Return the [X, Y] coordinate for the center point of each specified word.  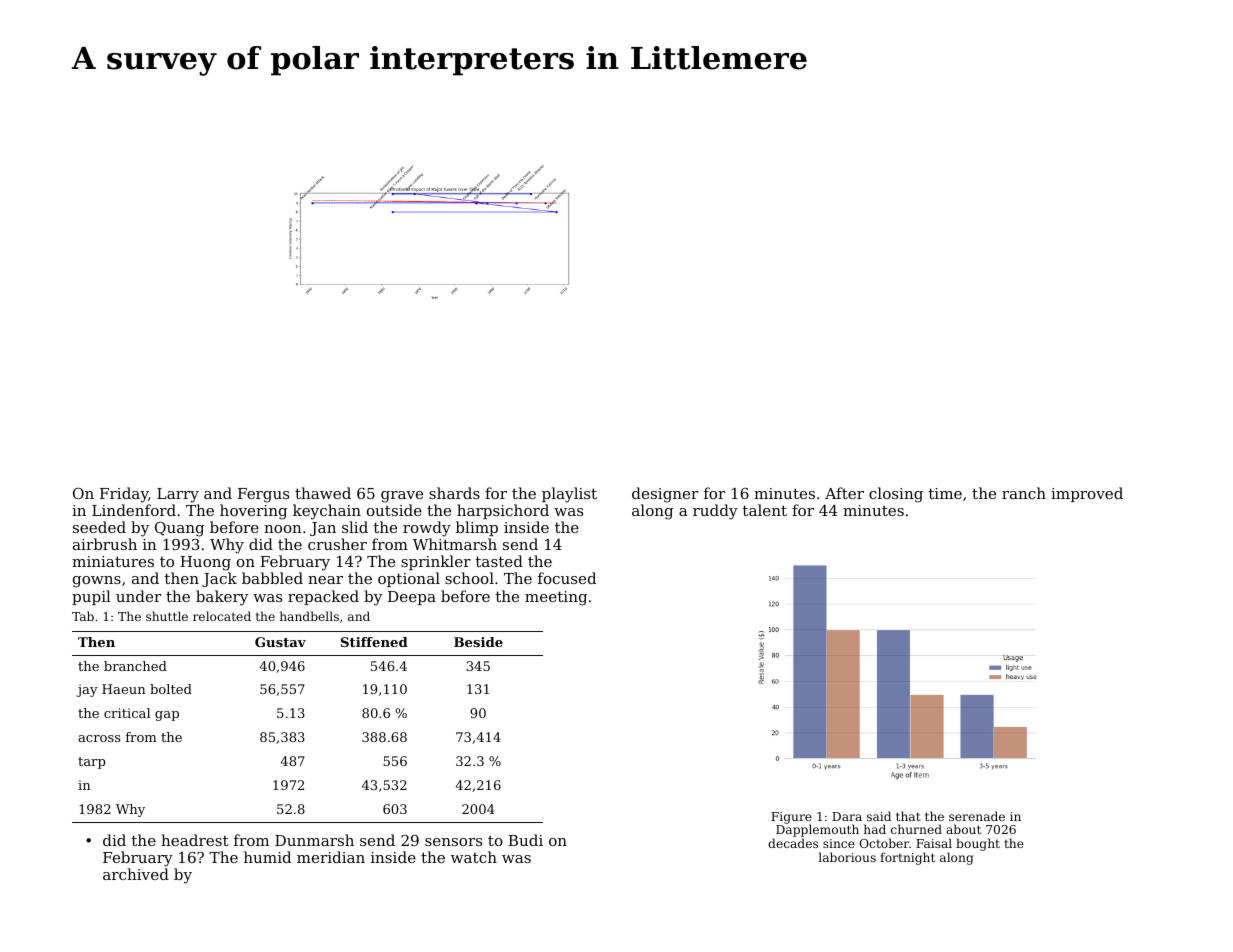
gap [167, 716]
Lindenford [134, 510]
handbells [309, 616]
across [99, 738]
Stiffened [374, 642]
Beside [478, 642]
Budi [525, 840]
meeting [556, 598]
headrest [195, 840]
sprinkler [436, 562]
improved [1087, 494]
